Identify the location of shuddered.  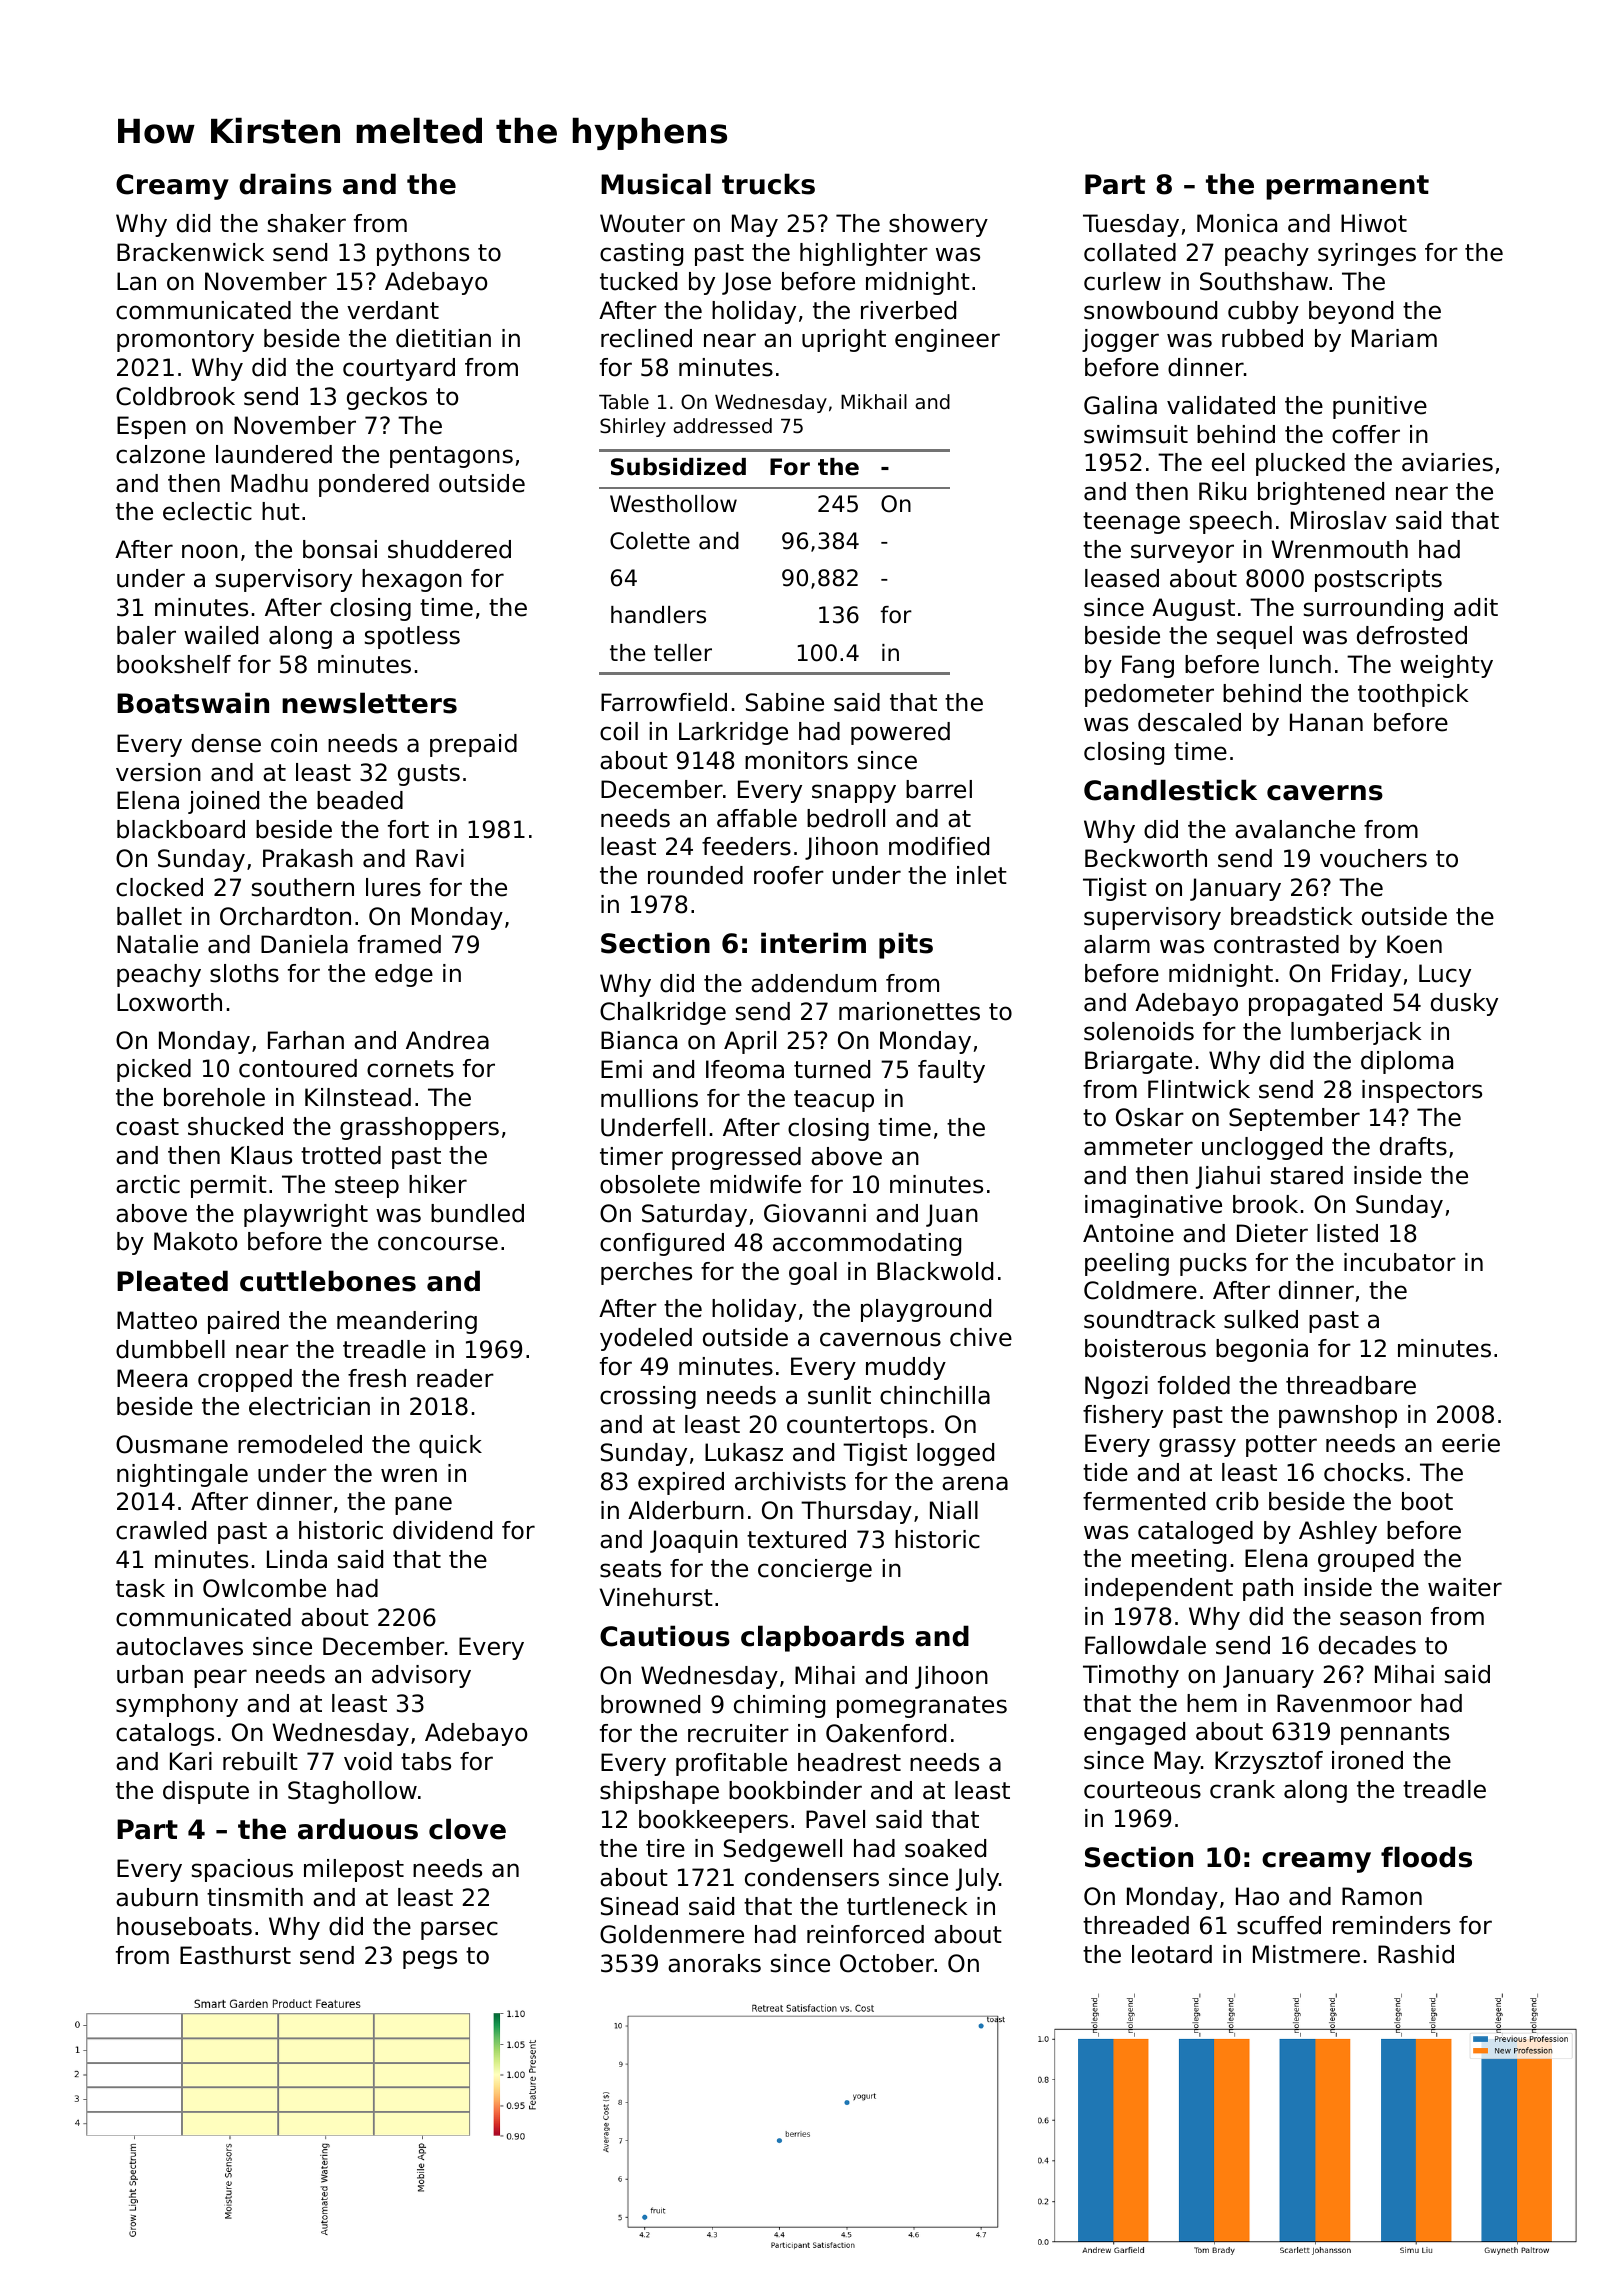
(449, 549).
